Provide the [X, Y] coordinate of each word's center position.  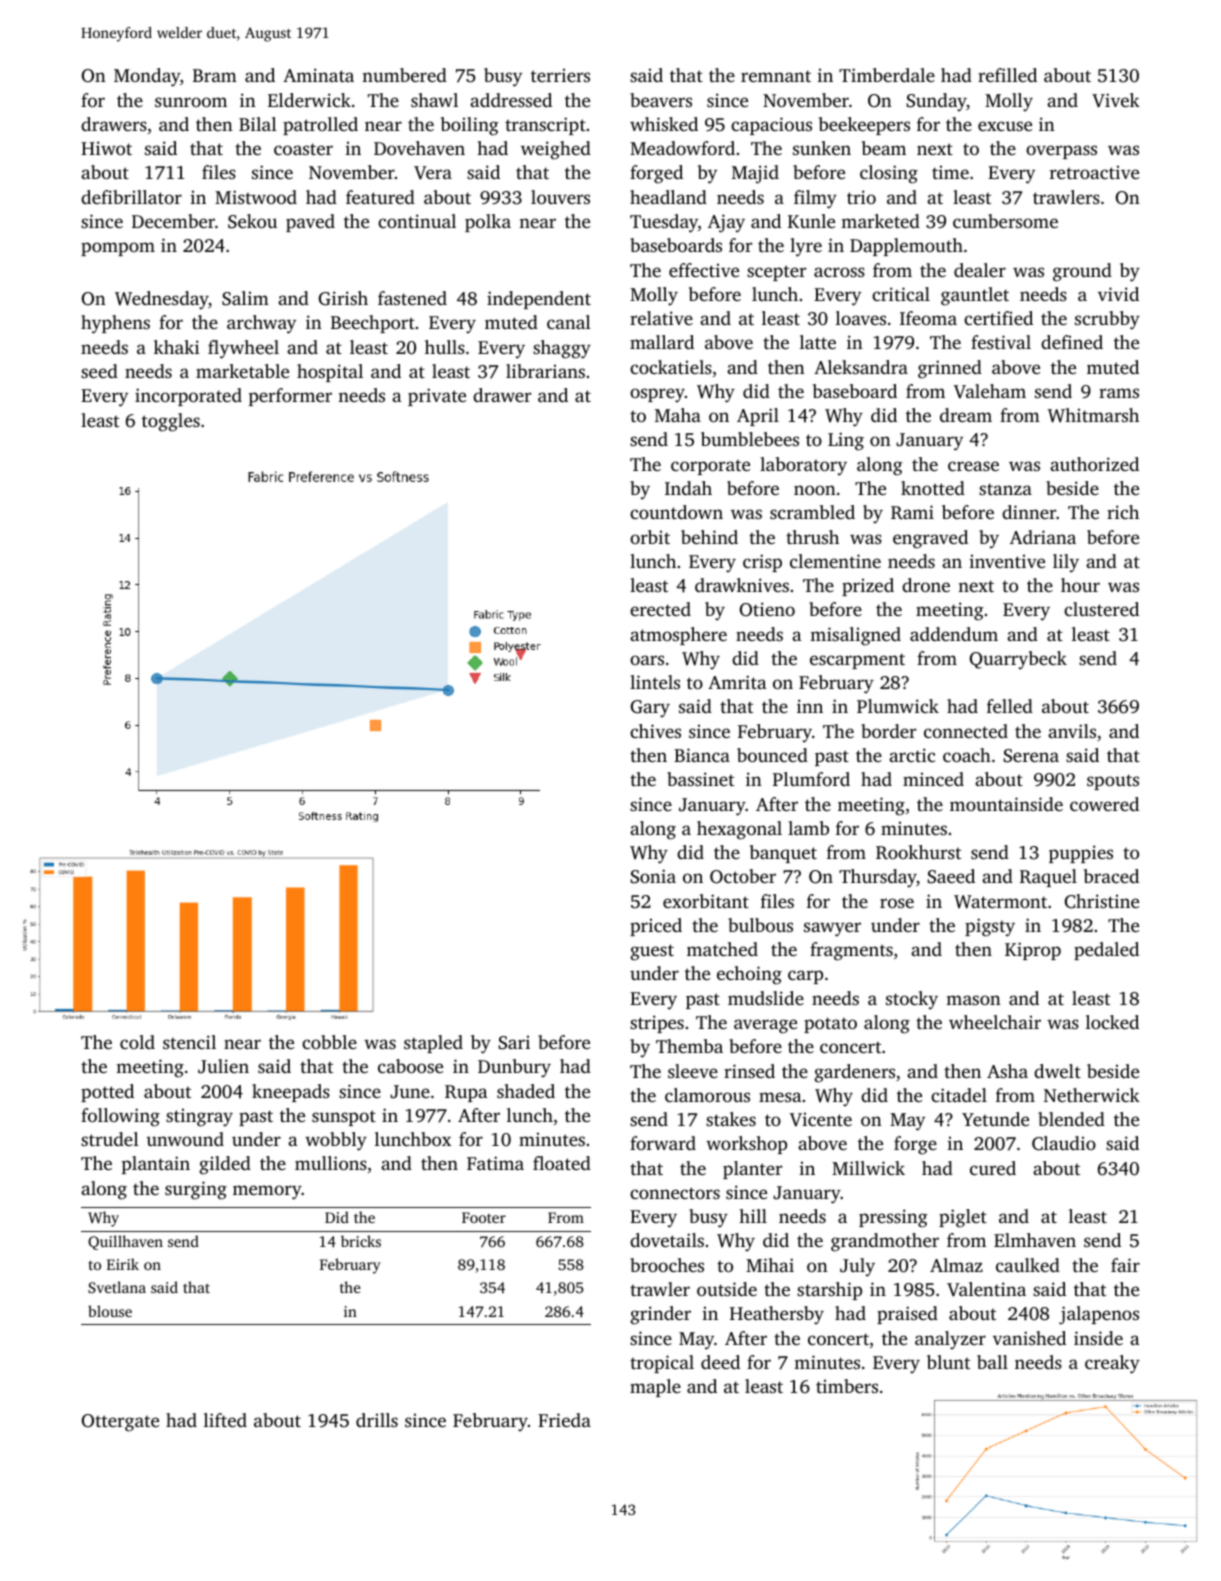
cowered [1104, 804]
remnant [776, 76]
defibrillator [131, 197]
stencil [189, 1042]
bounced [772, 755]
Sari [514, 1042]
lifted [225, 1420]
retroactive [1094, 172]
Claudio [1064, 1143]
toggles [171, 422]
